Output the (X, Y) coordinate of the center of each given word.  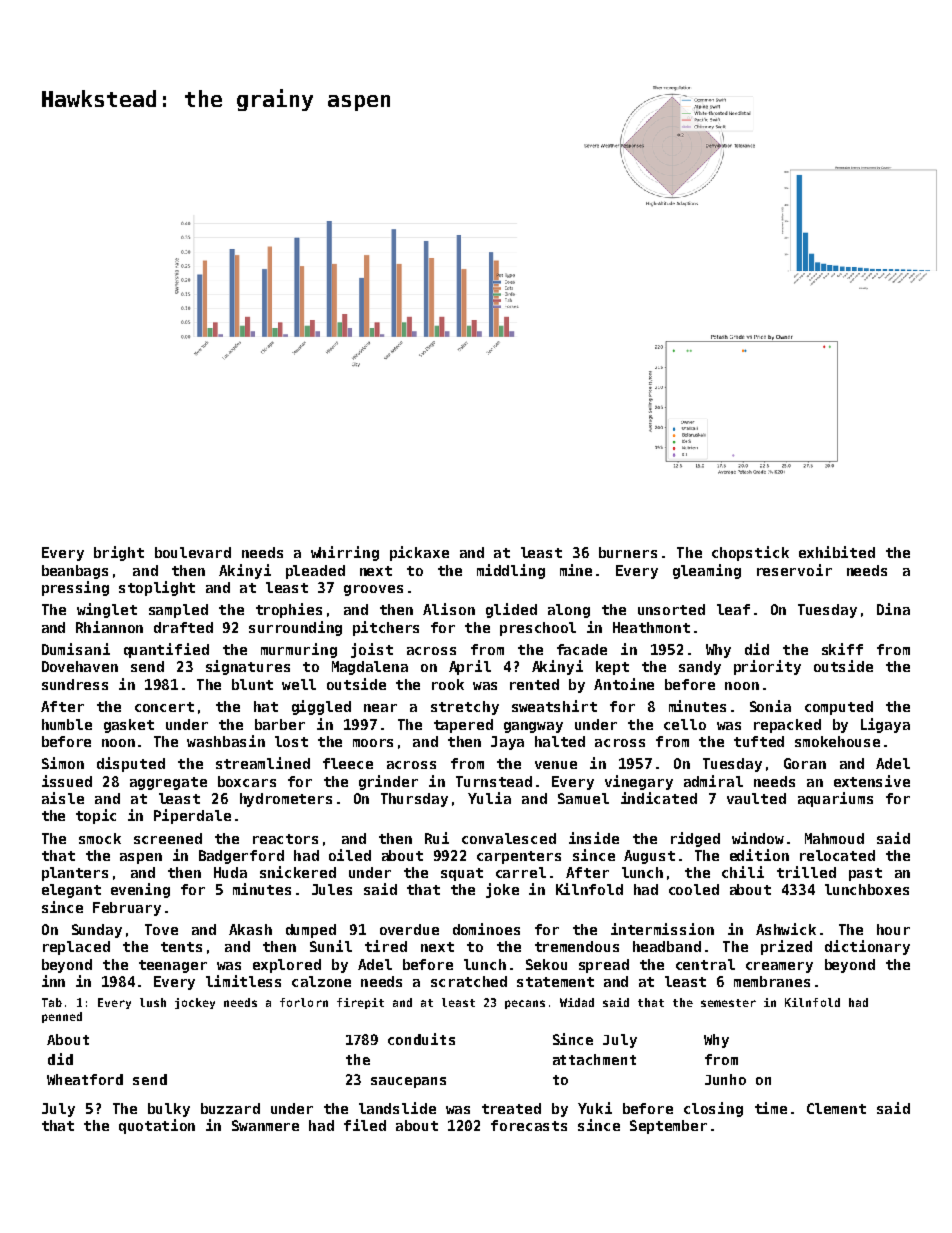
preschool (538, 629)
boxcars (247, 781)
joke (502, 890)
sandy (700, 668)
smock (100, 838)
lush (153, 1002)
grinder (388, 782)
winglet (107, 610)
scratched (469, 981)
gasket (129, 726)
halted (560, 741)
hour (893, 929)
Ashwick (786, 929)
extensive (872, 781)
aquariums (835, 799)
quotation (157, 1126)
